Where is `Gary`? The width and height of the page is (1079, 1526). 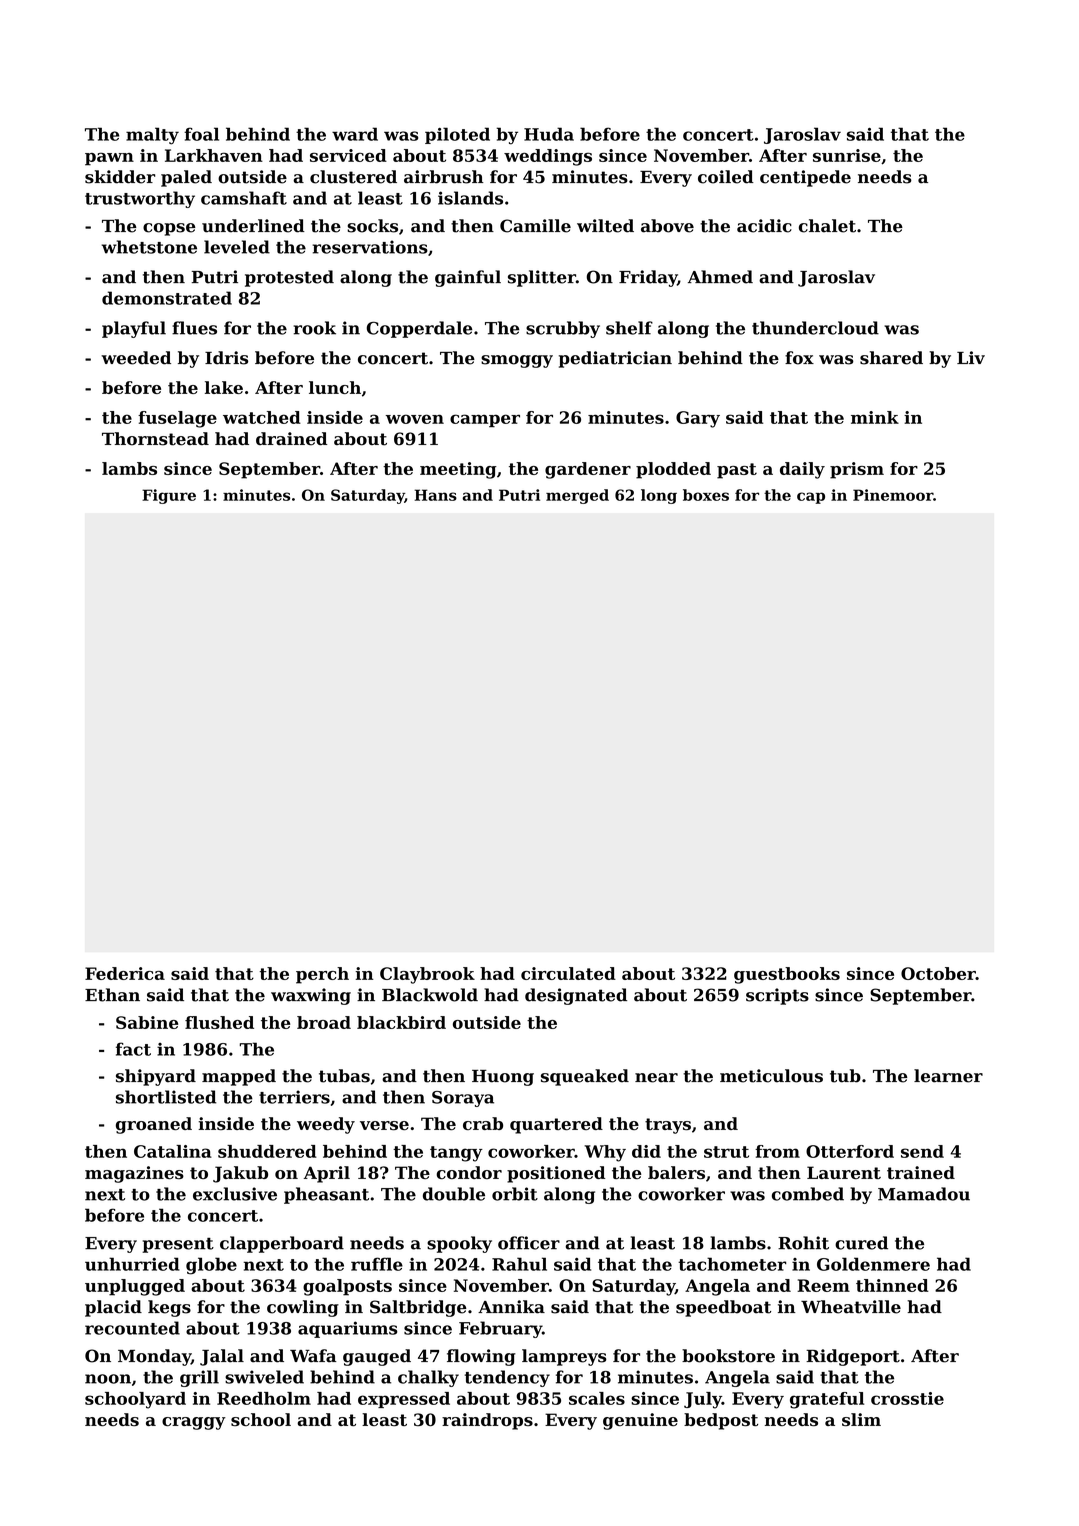 Gary is located at coordinates (698, 419).
